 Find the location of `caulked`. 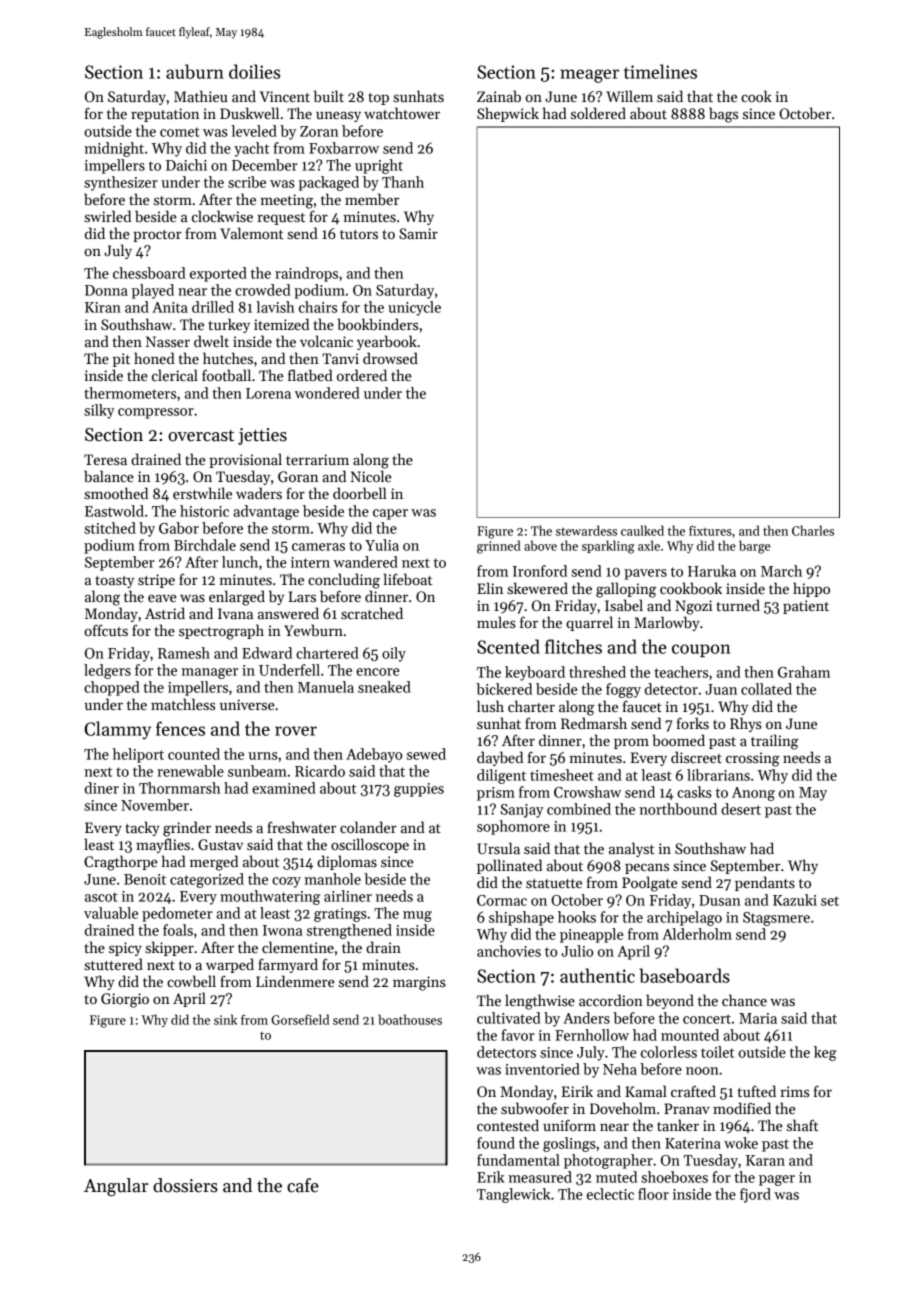

caulked is located at coordinates (642, 530).
